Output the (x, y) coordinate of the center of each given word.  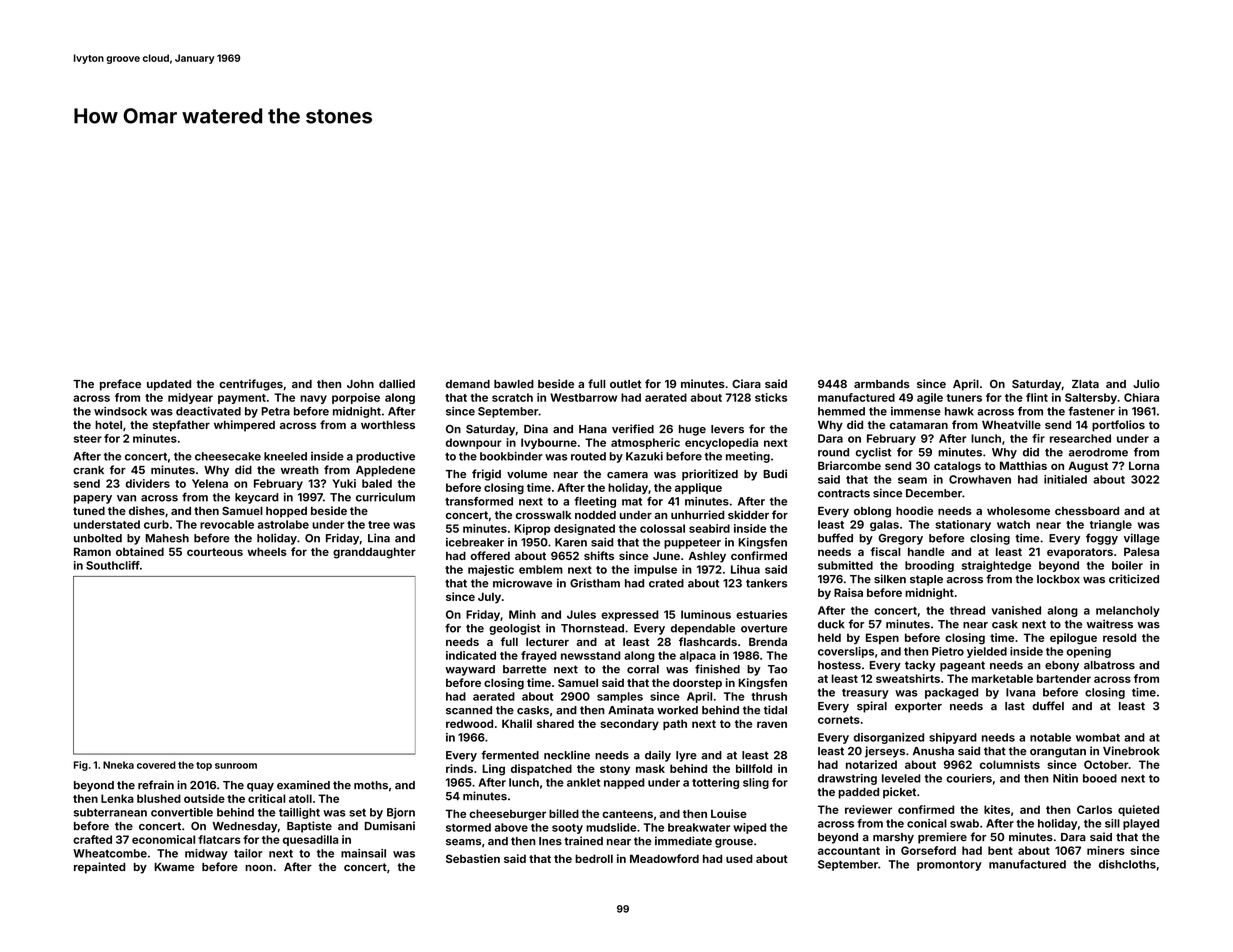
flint (1037, 397)
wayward (470, 670)
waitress (1110, 624)
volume (527, 474)
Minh (522, 614)
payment (242, 399)
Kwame (174, 867)
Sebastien (473, 858)
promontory (949, 866)
